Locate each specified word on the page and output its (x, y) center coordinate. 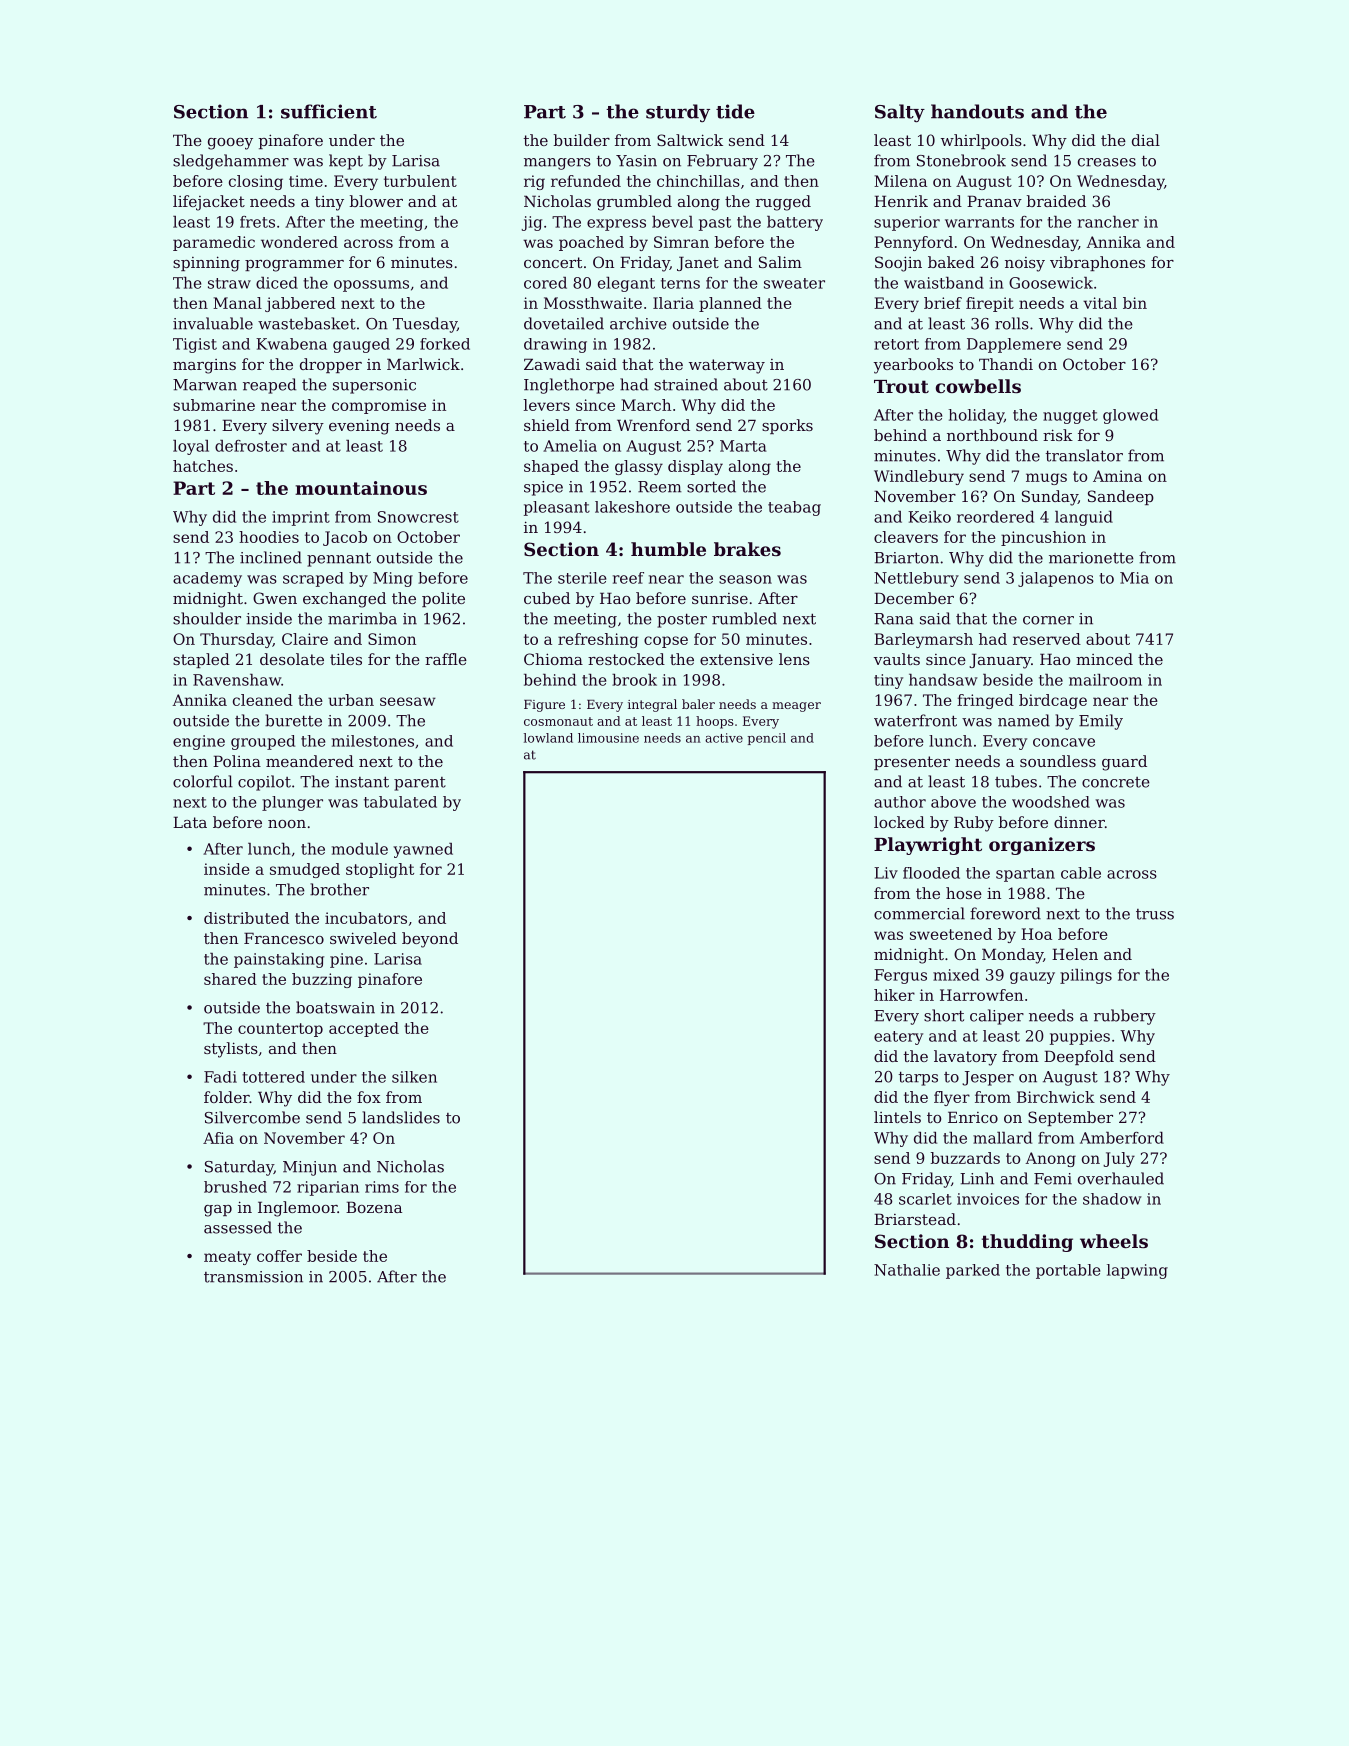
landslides (401, 1117)
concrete (1116, 782)
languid (1084, 518)
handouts (977, 111)
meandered (310, 761)
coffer (279, 1256)
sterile (582, 578)
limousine (608, 738)
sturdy (678, 113)
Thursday (236, 640)
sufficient (329, 111)
